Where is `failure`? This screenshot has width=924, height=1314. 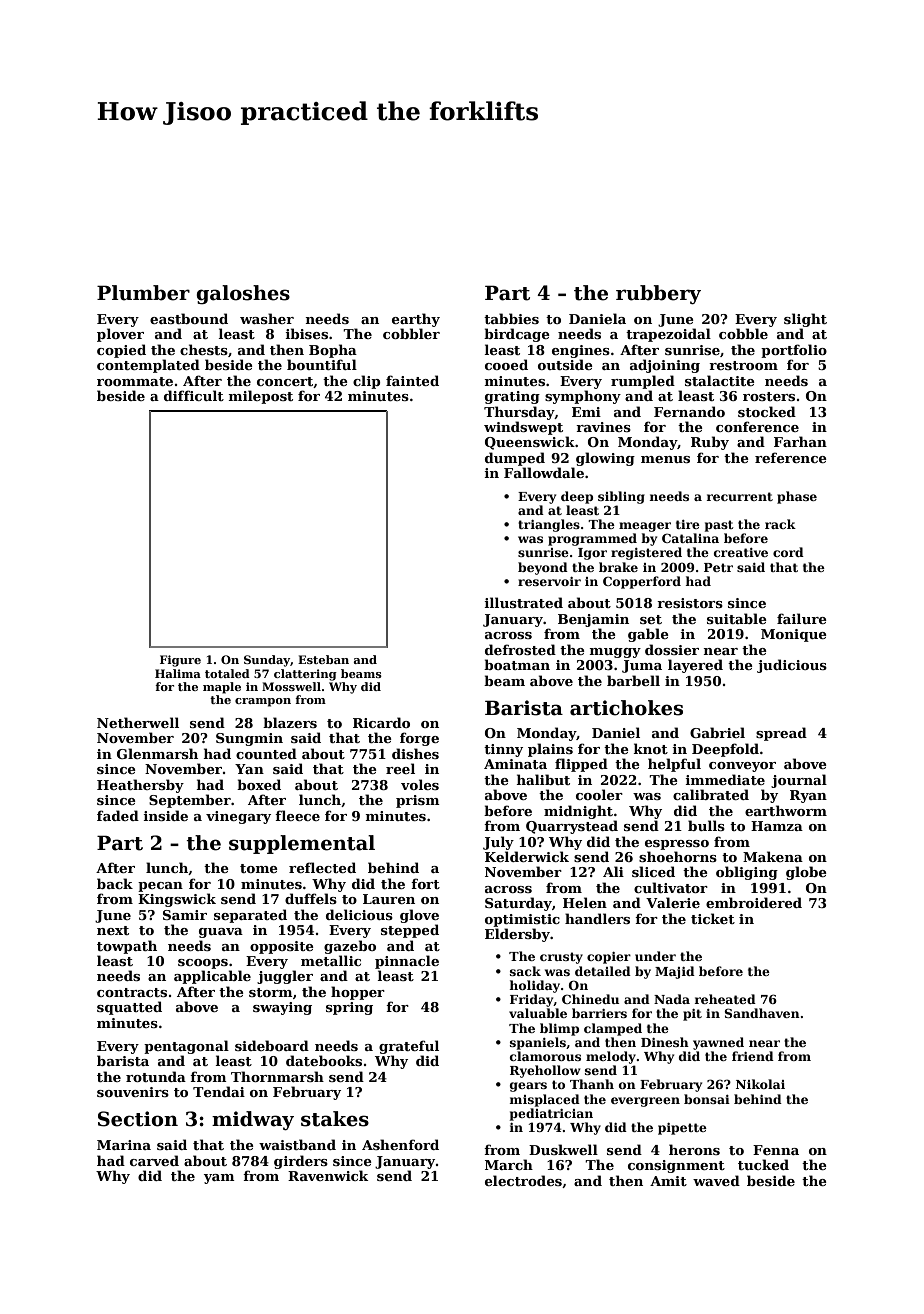 failure is located at coordinates (802, 618).
